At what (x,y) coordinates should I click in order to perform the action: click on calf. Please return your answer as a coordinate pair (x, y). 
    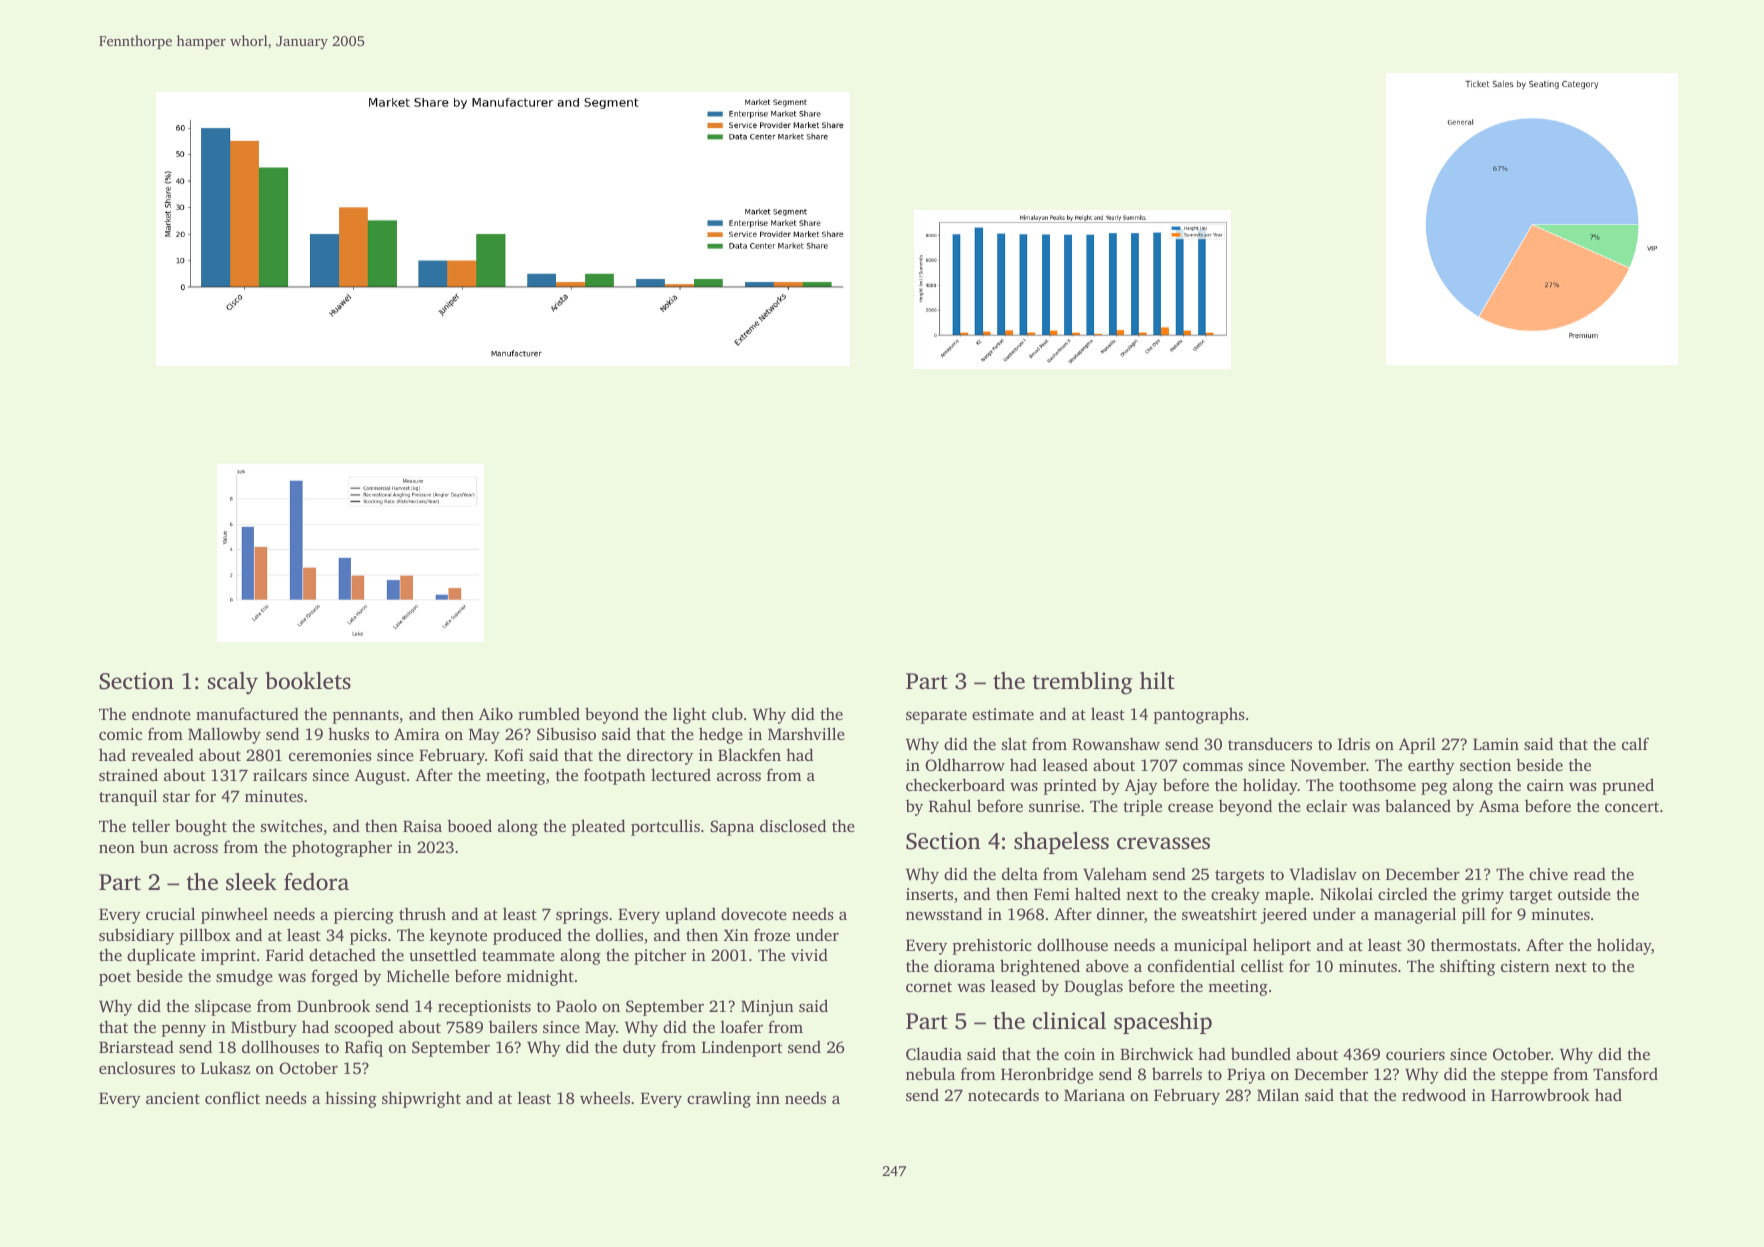
    Looking at the image, I should click on (1635, 743).
